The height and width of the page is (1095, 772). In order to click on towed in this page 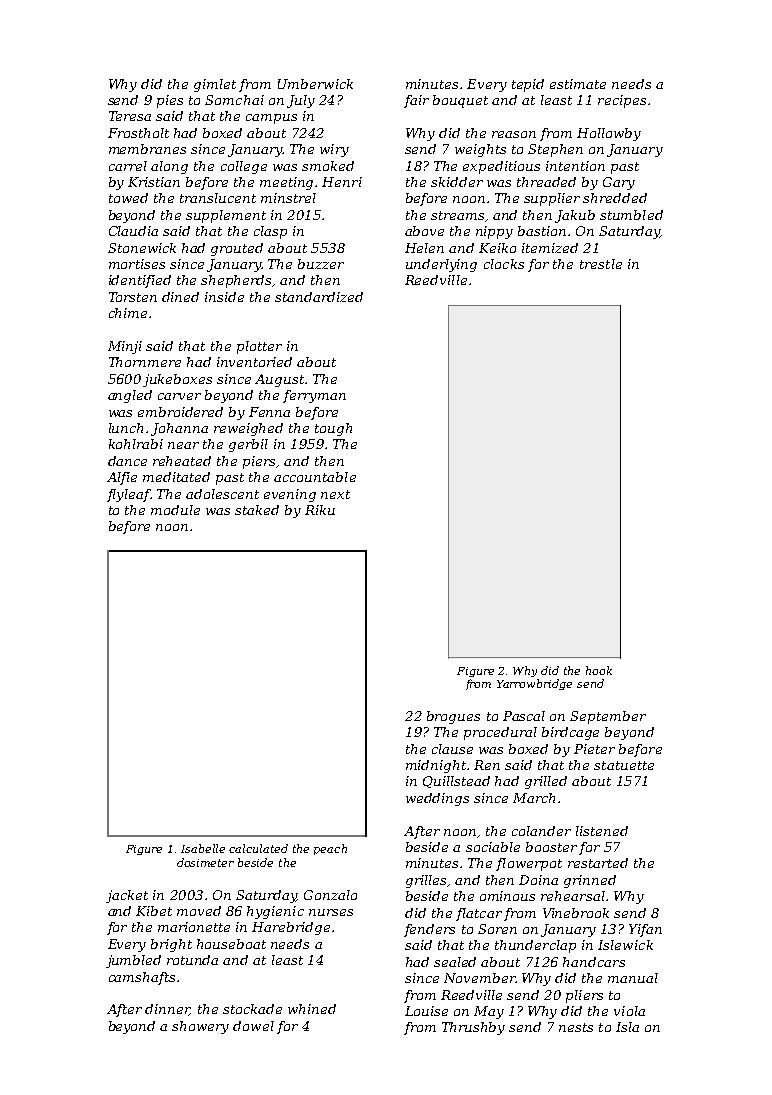, I will do `click(128, 198)`.
